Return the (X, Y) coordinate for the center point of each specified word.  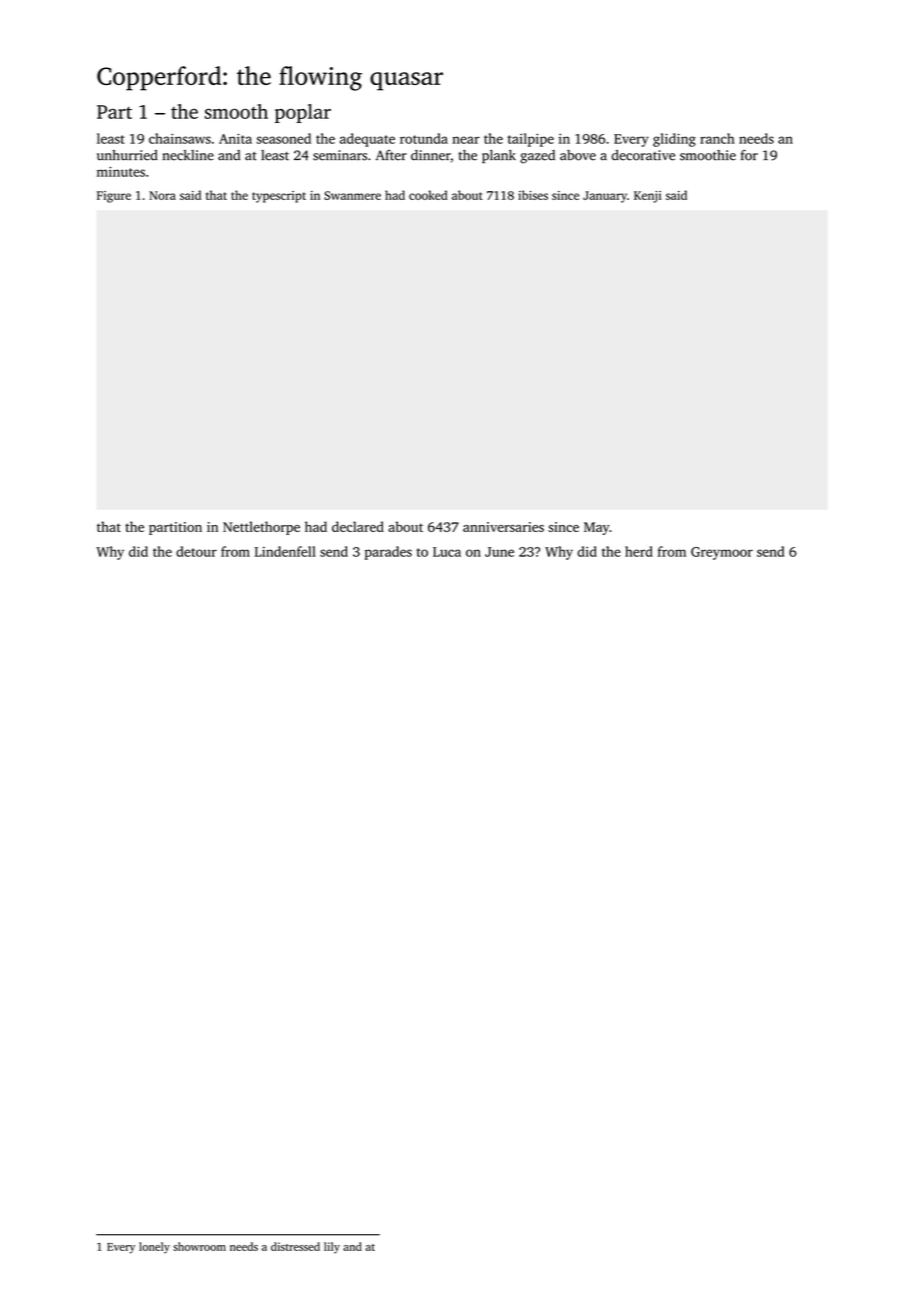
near (466, 140)
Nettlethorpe (261, 528)
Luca (447, 552)
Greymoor (722, 553)
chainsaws (180, 138)
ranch (717, 138)
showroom (199, 1246)
